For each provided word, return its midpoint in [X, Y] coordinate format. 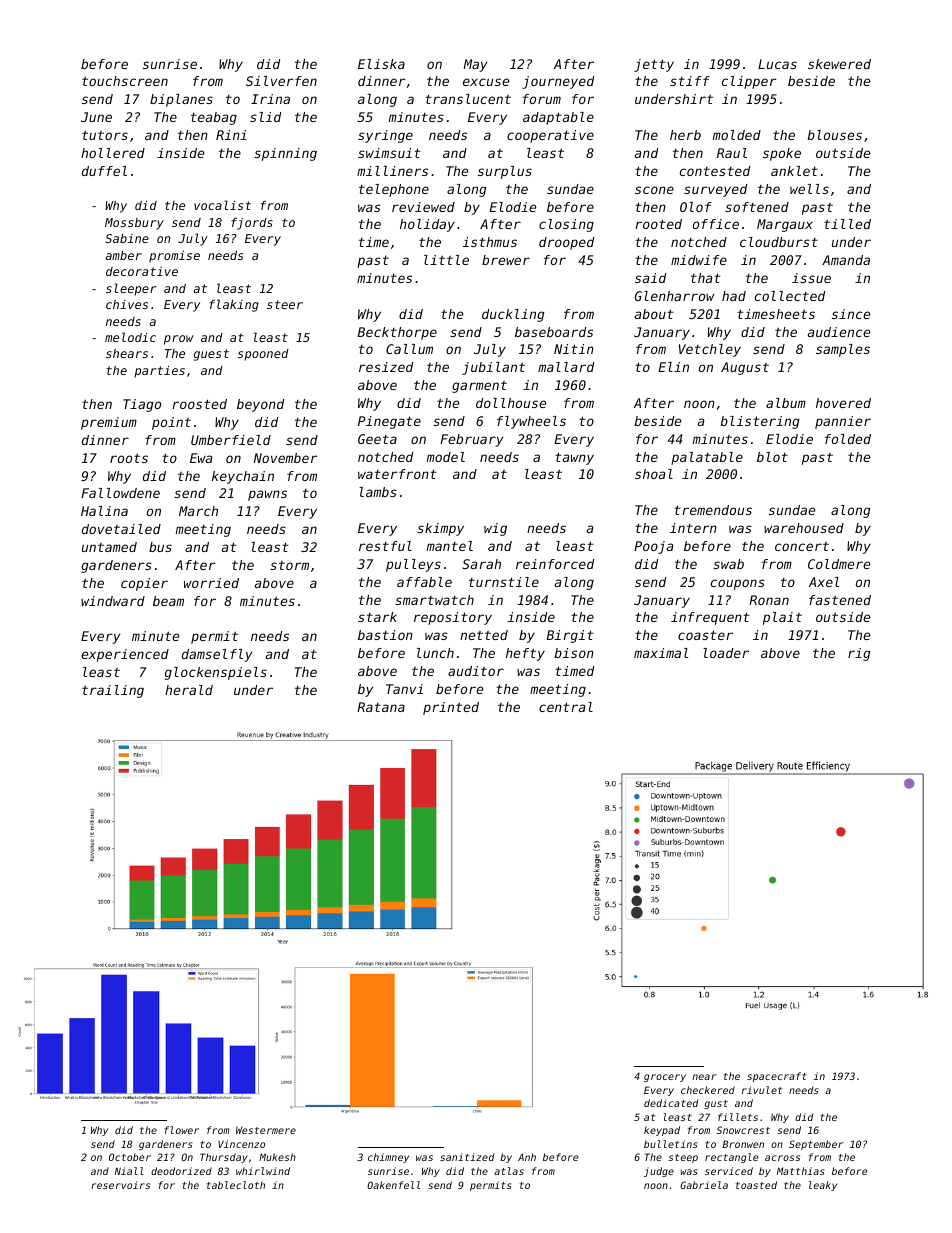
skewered [839, 64]
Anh [527, 1157]
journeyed [558, 82]
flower [181, 1130]
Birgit [570, 636]
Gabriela [704, 1185]
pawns [267, 495]
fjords [252, 223]
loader [726, 653]
